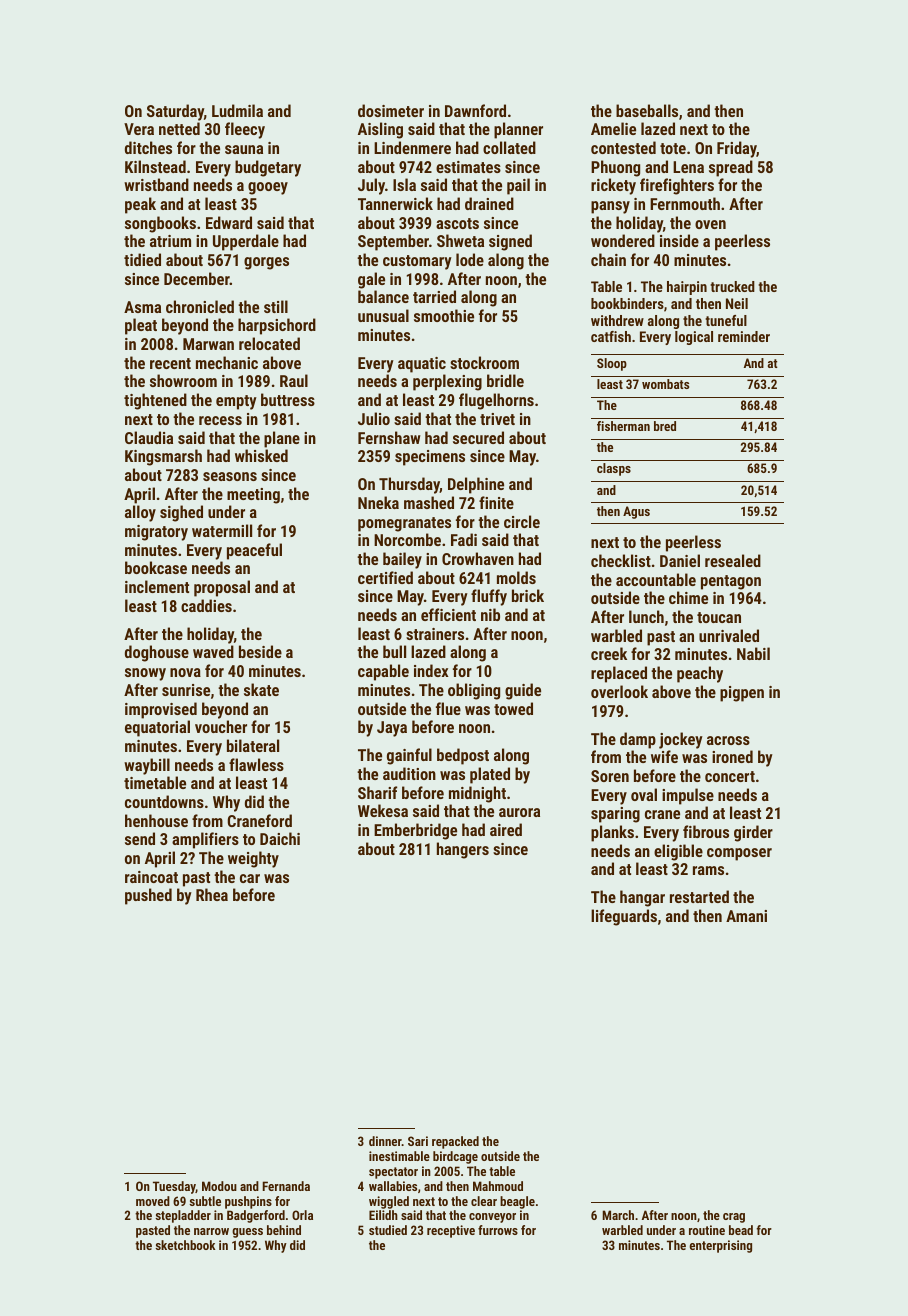 This screenshot has width=908, height=1316. What do you see at coordinates (157, 586) in the screenshot?
I see `inclement` at bounding box center [157, 586].
